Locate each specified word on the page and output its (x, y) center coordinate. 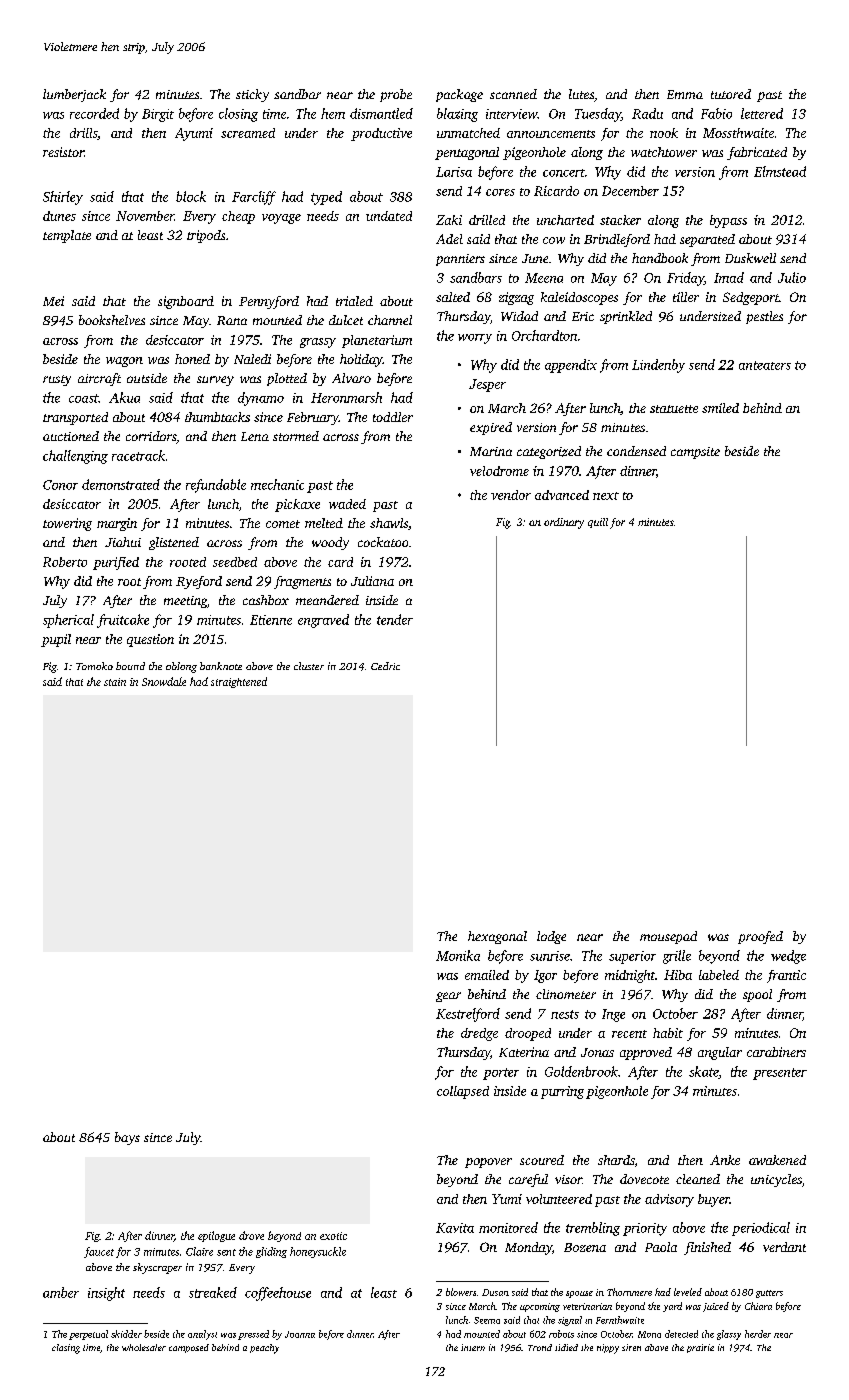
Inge (613, 1015)
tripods (206, 236)
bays (127, 1138)
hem (333, 113)
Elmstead (780, 171)
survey (215, 381)
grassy (318, 343)
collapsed (463, 1092)
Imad (729, 277)
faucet (99, 1252)
